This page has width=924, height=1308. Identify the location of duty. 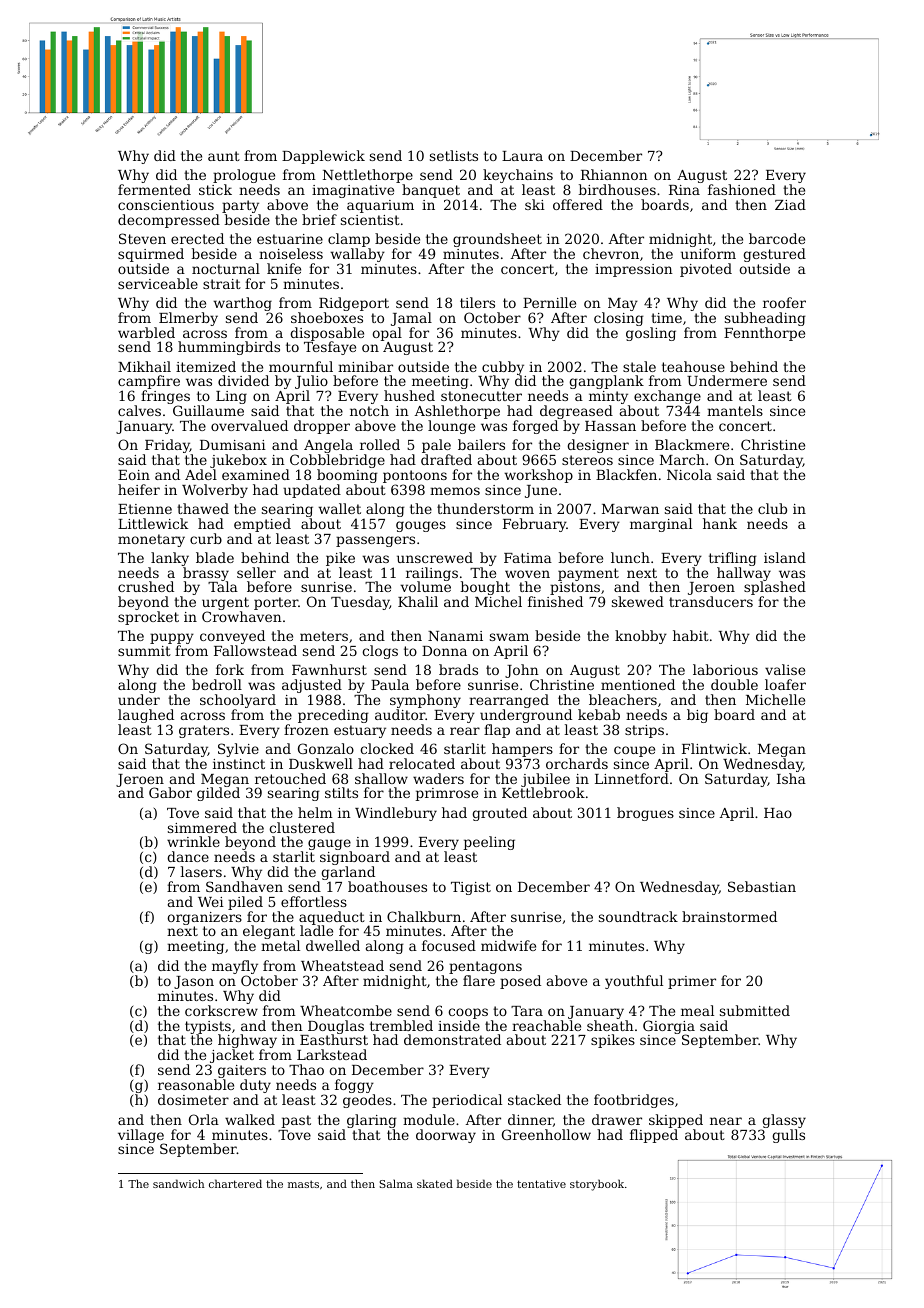
(255, 1086).
